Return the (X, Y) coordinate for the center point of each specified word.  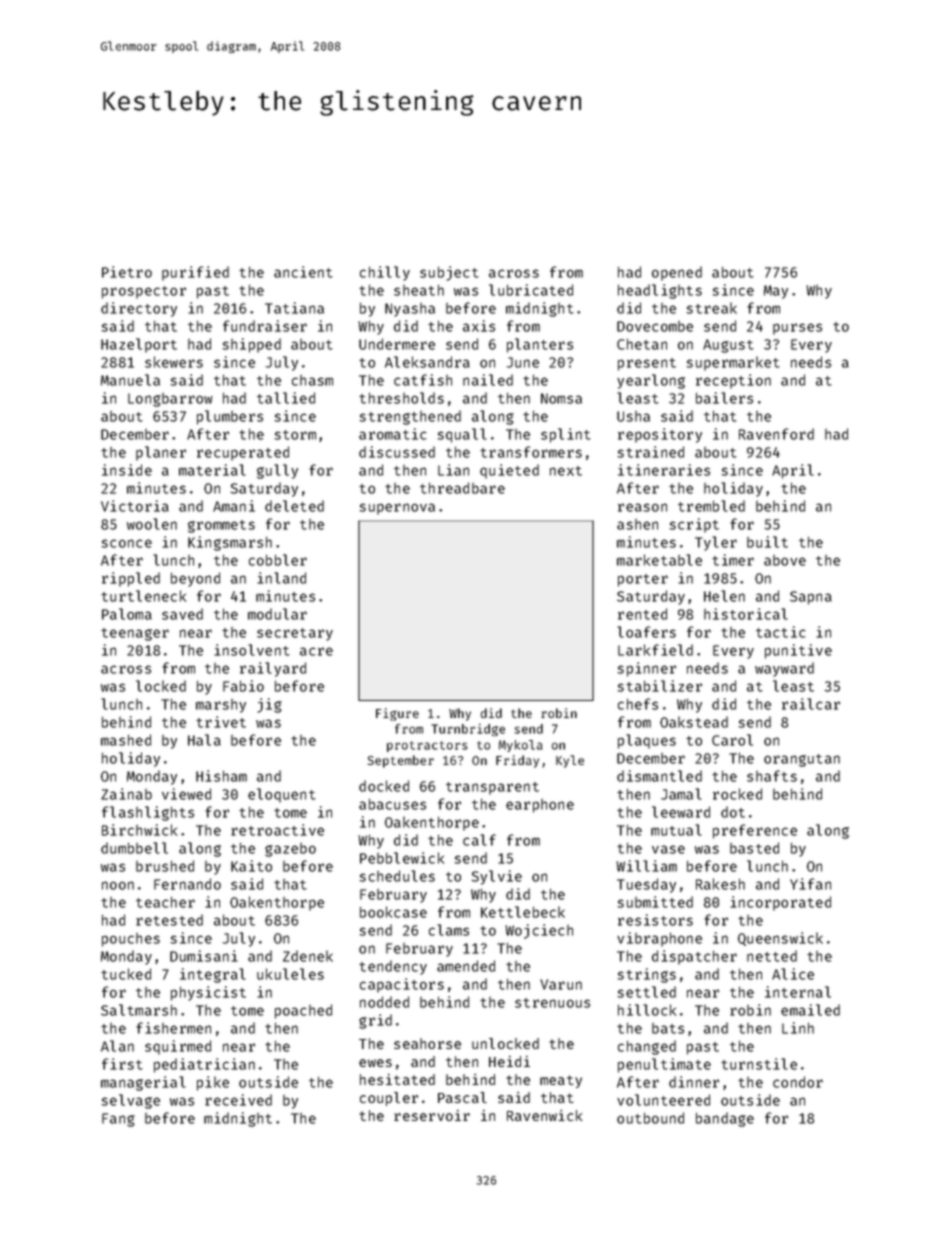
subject (449, 273)
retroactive (277, 830)
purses (797, 329)
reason (642, 507)
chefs (638, 704)
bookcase (393, 912)
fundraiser (265, 326)
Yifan (810, 884)
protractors (427, 746)
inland (281, 578)
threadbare (462, 488)
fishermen (173, 1028)
